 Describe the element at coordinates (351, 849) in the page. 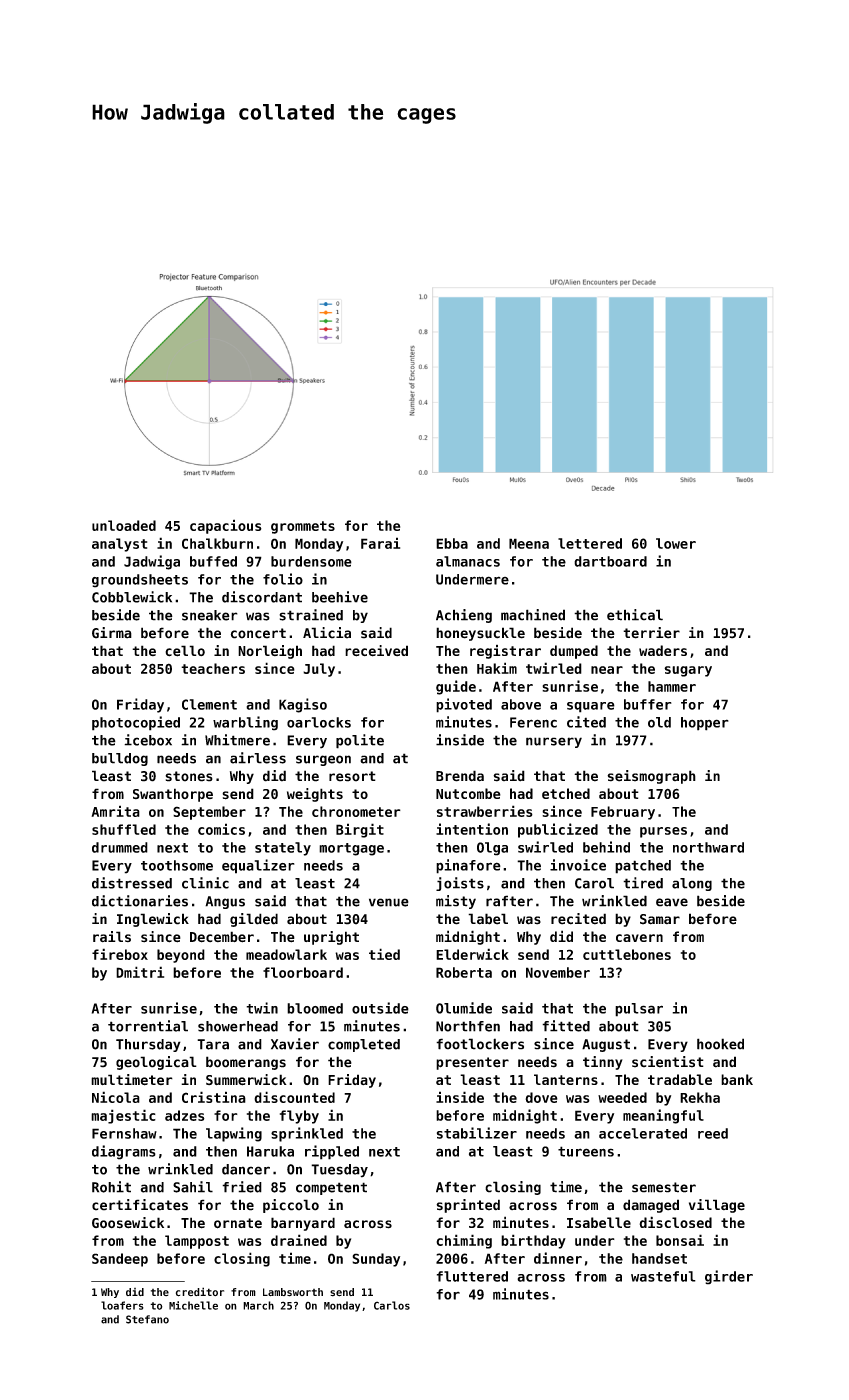

I see `mortgage` at that location.
